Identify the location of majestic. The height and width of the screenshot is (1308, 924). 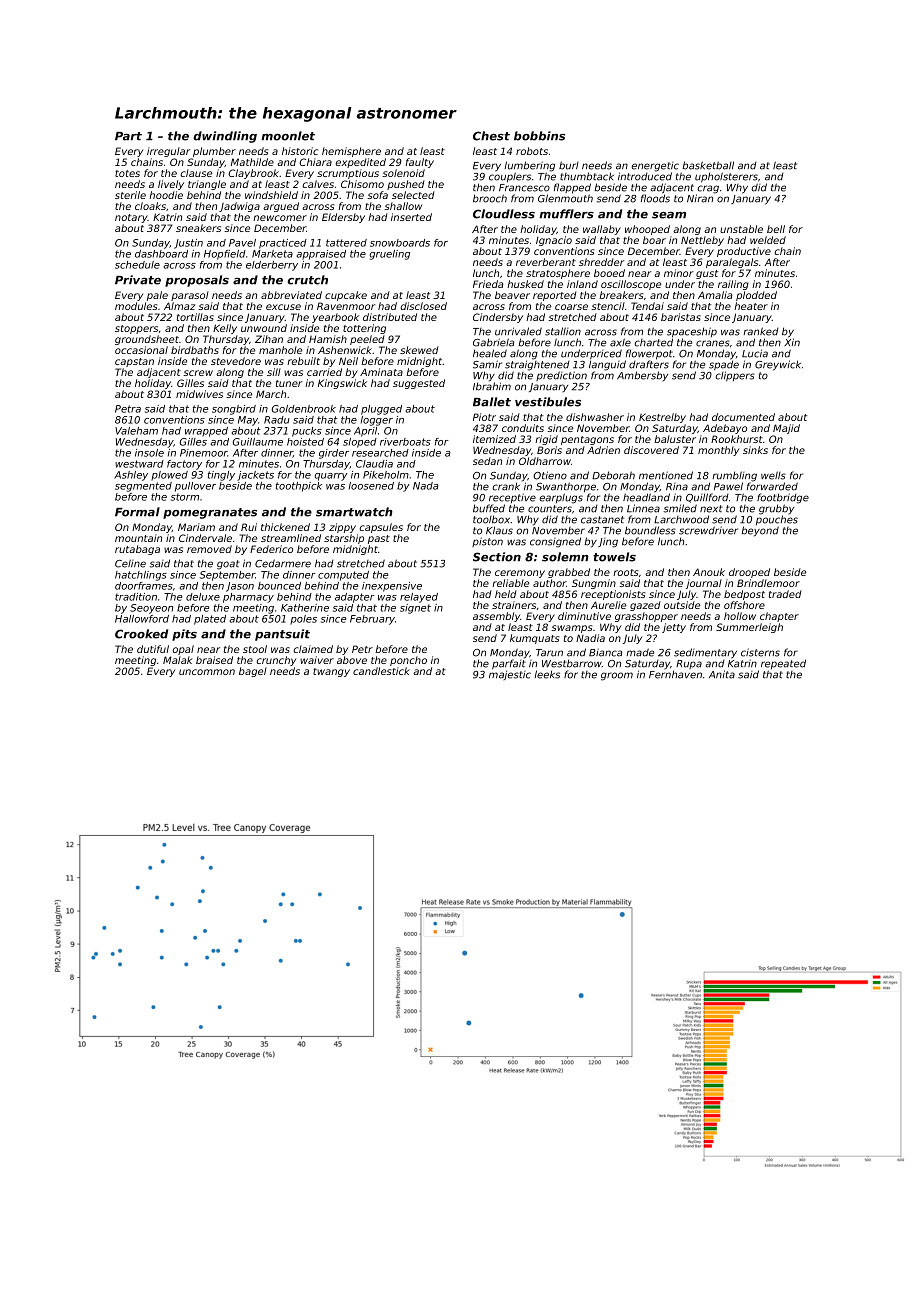
(510, 675).
